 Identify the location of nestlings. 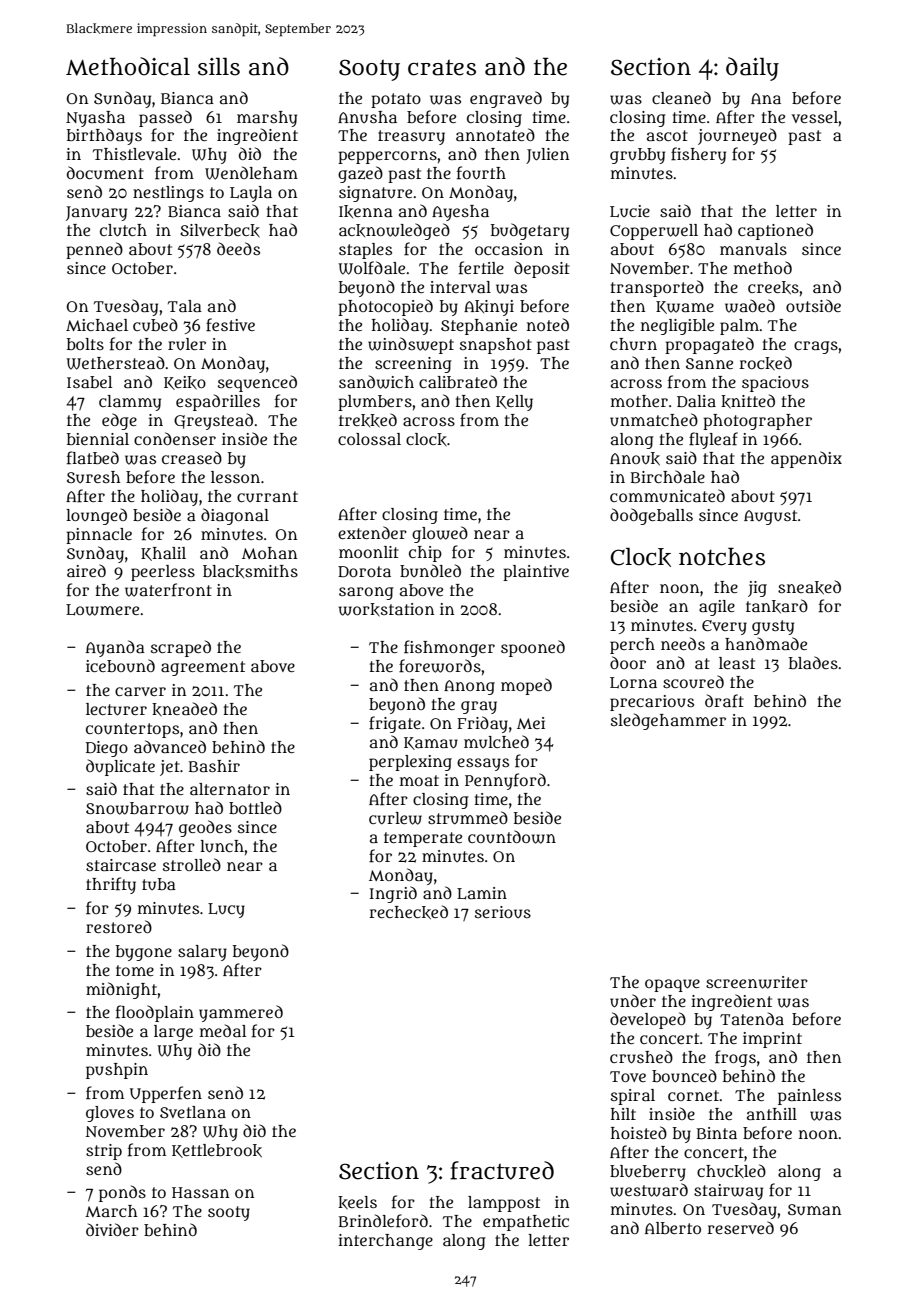
(168, 194).
